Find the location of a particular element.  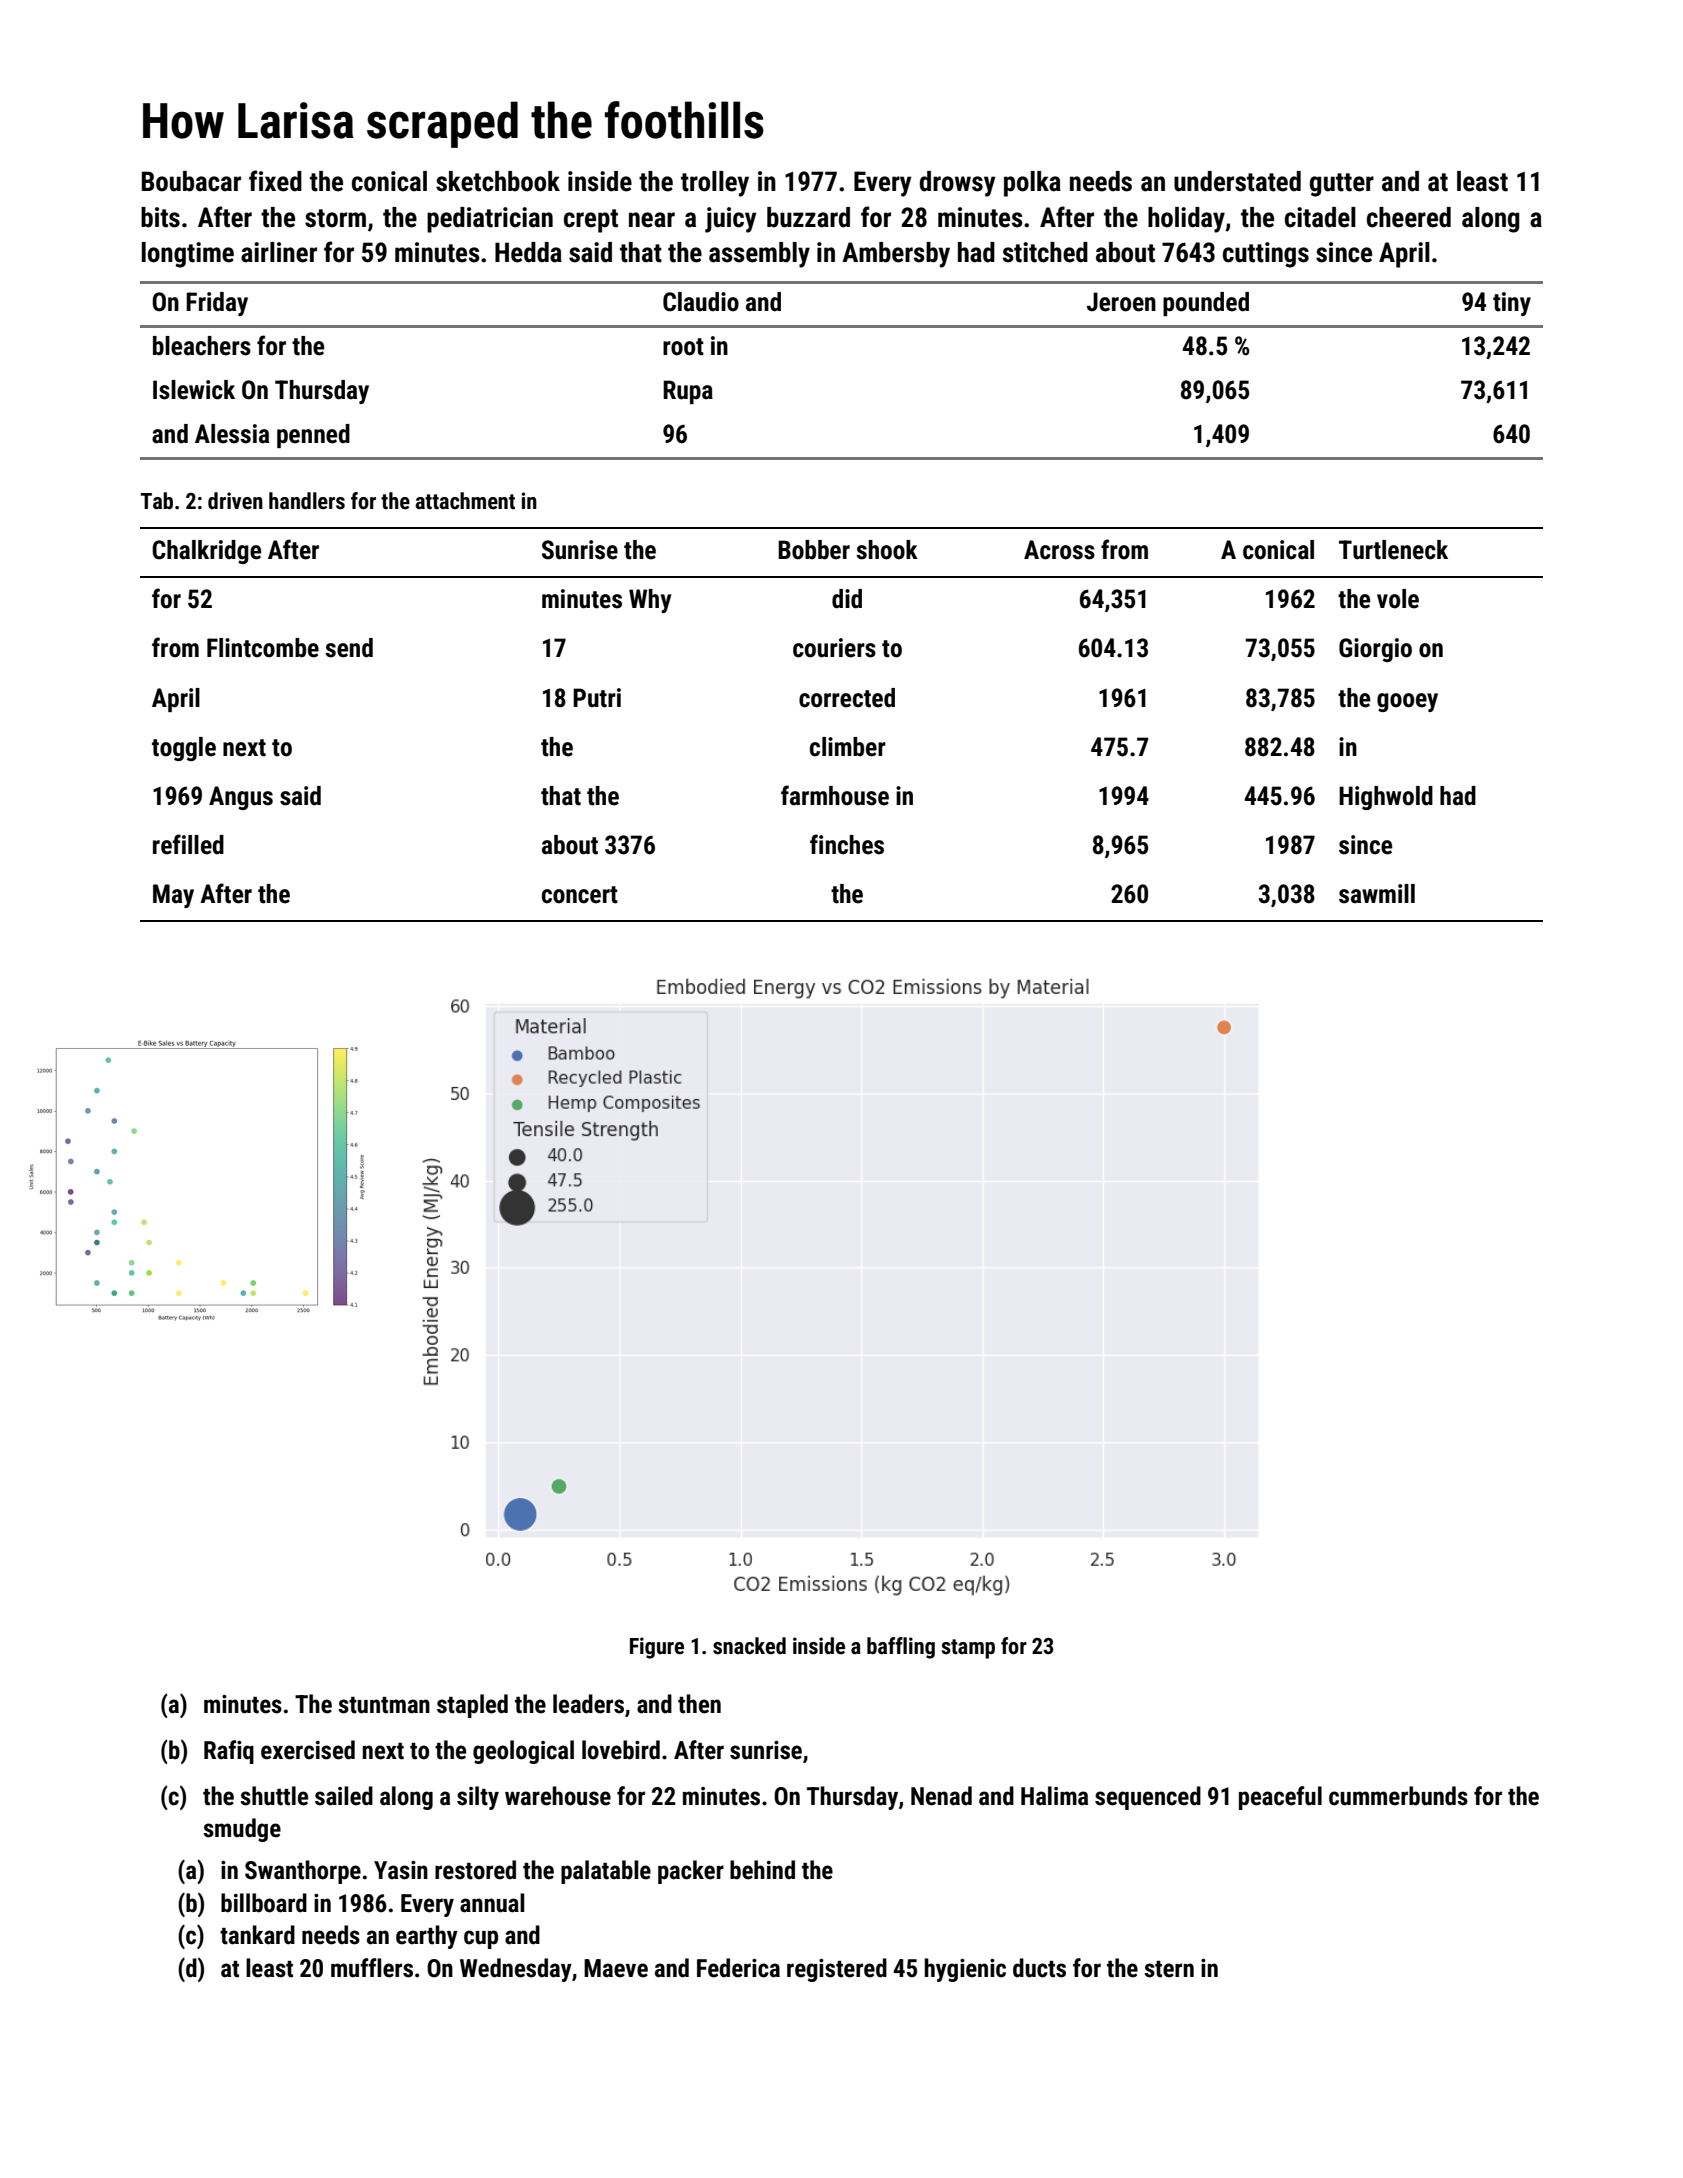

Federica is located at coordinates (738, 1968).
